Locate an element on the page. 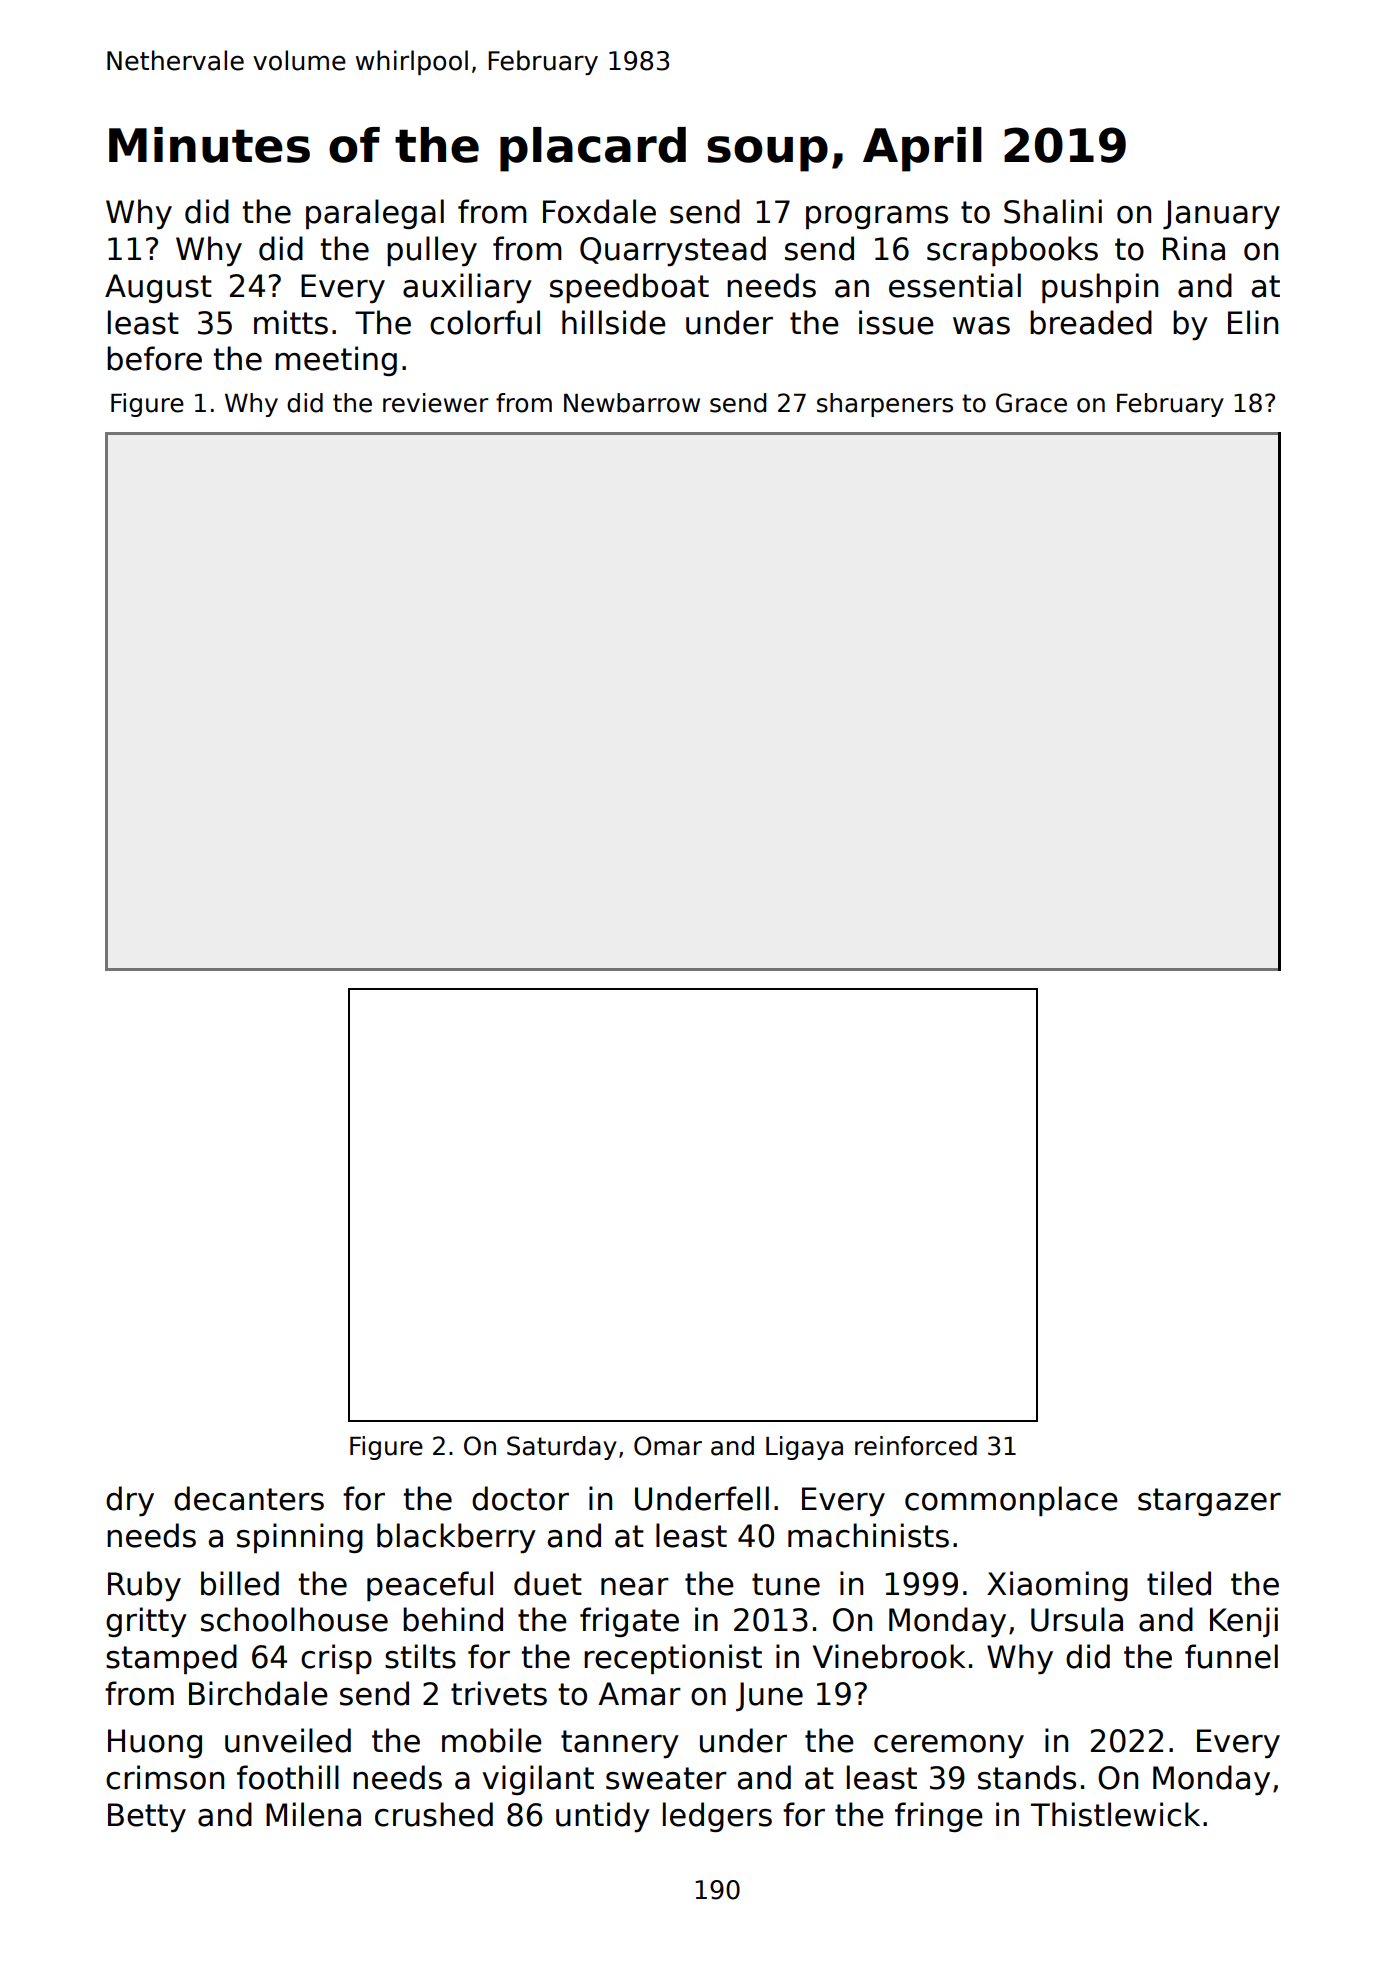  reviewer is located at coordinates (436, 403).
